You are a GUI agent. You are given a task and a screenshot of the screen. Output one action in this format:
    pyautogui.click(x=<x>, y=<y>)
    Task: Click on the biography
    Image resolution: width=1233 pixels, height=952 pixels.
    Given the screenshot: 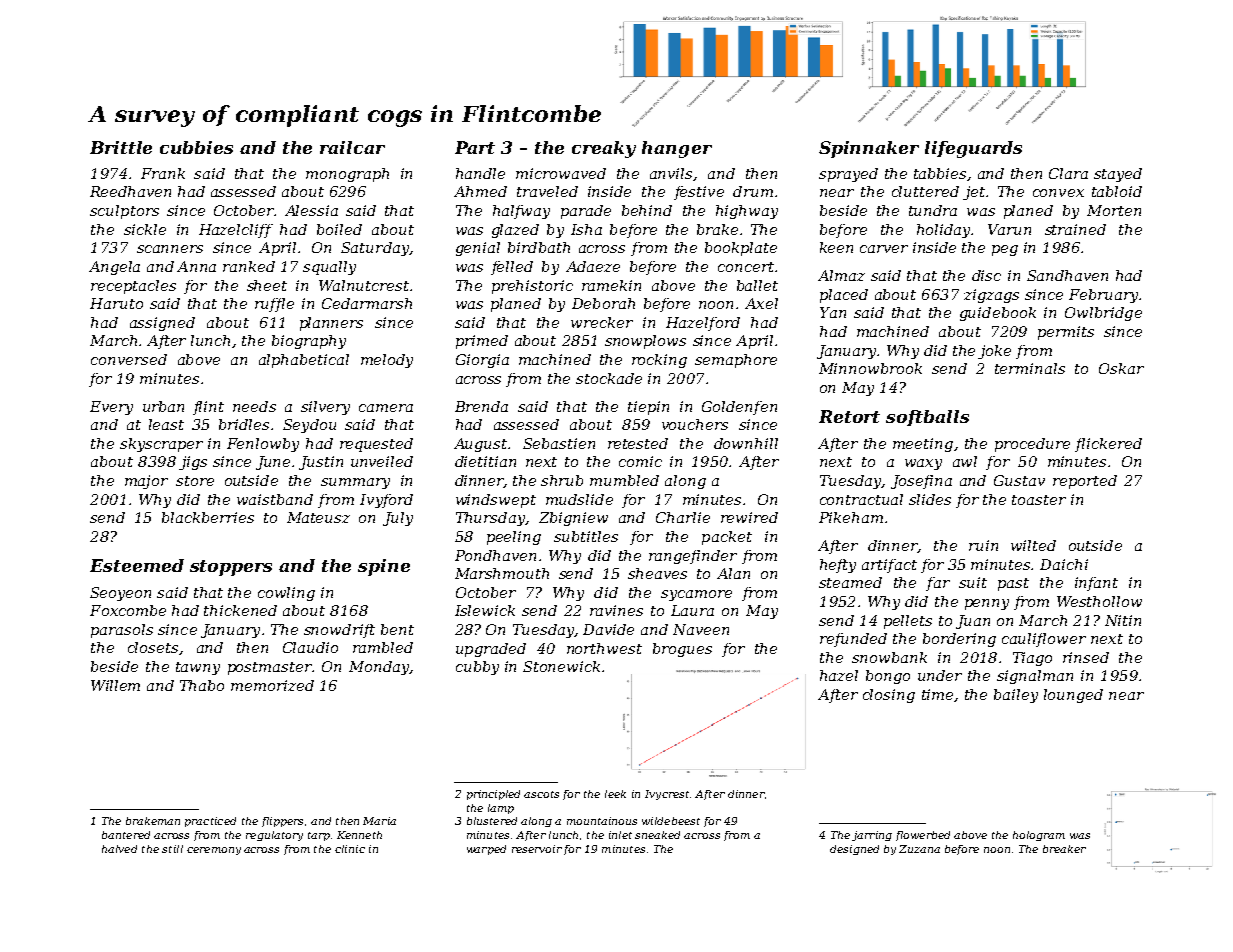 What is the action you would take?
    pyautogui.click(x=309, y=342)
